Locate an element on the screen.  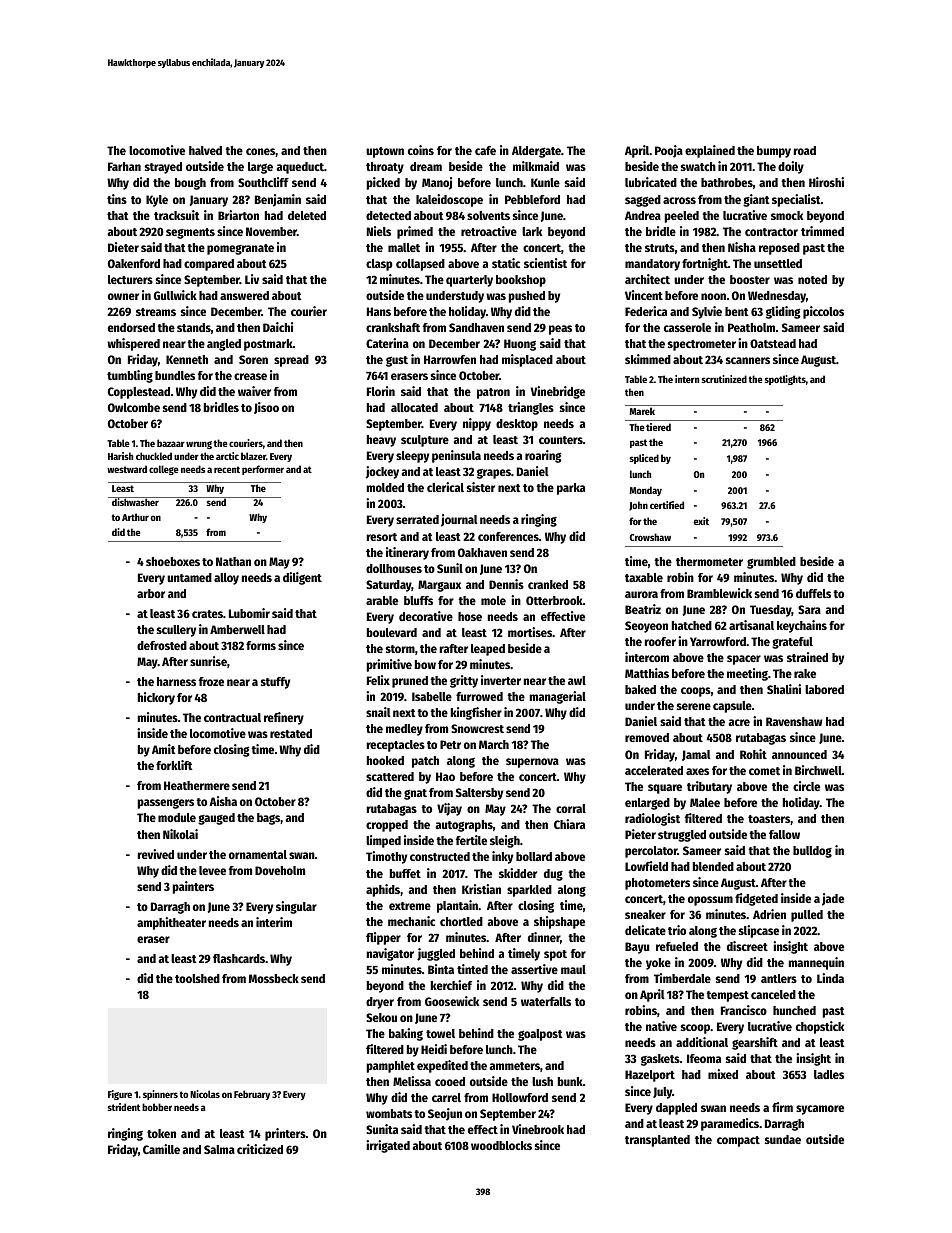
road is located at coordinates (805, 150).
